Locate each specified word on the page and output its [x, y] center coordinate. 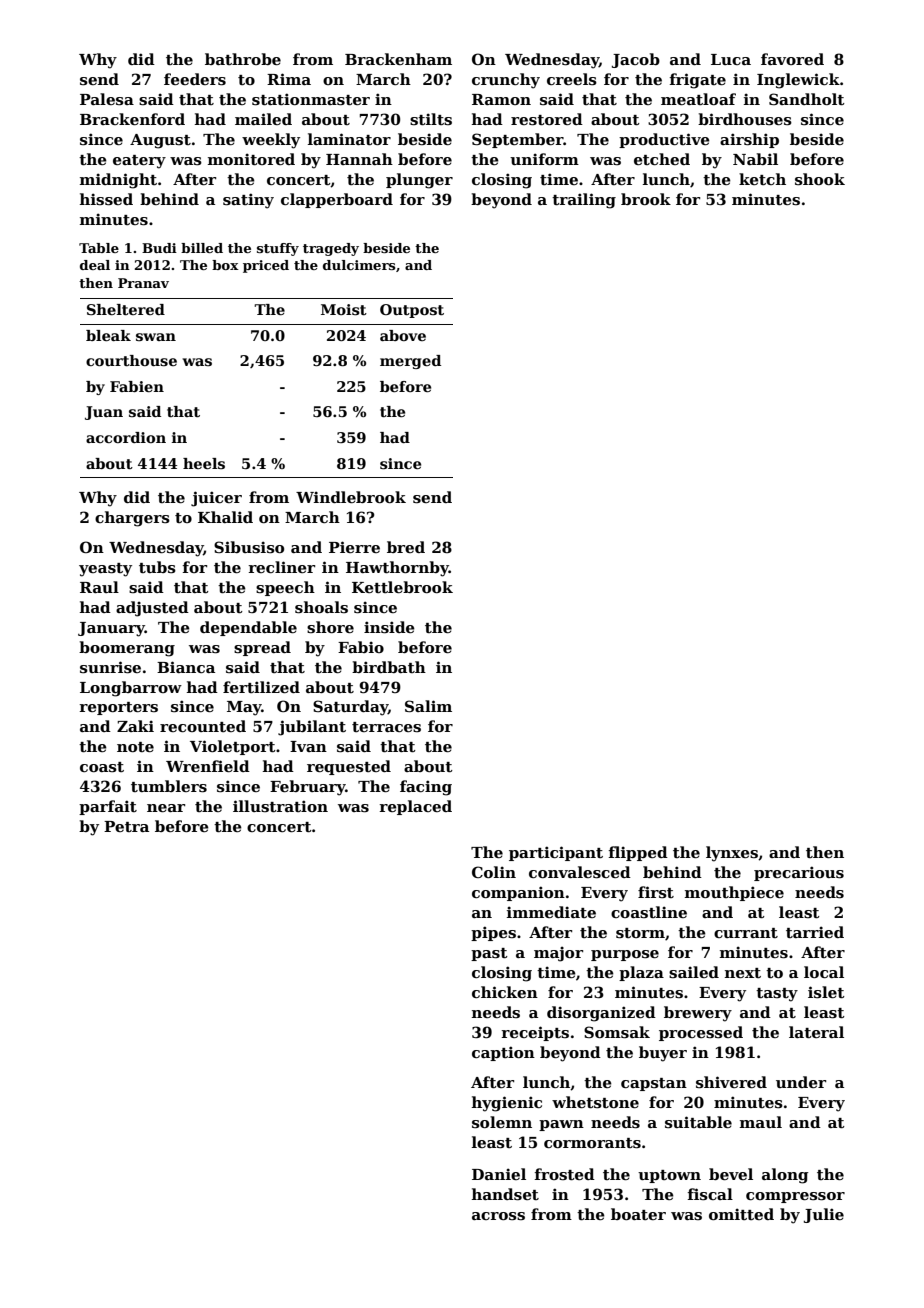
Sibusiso [249, 547]
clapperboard [337, 200]
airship [749, 140]
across [498, 1216]
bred [406, 547]
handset [505, 1194]
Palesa [107, 99]
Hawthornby [397, 569]
